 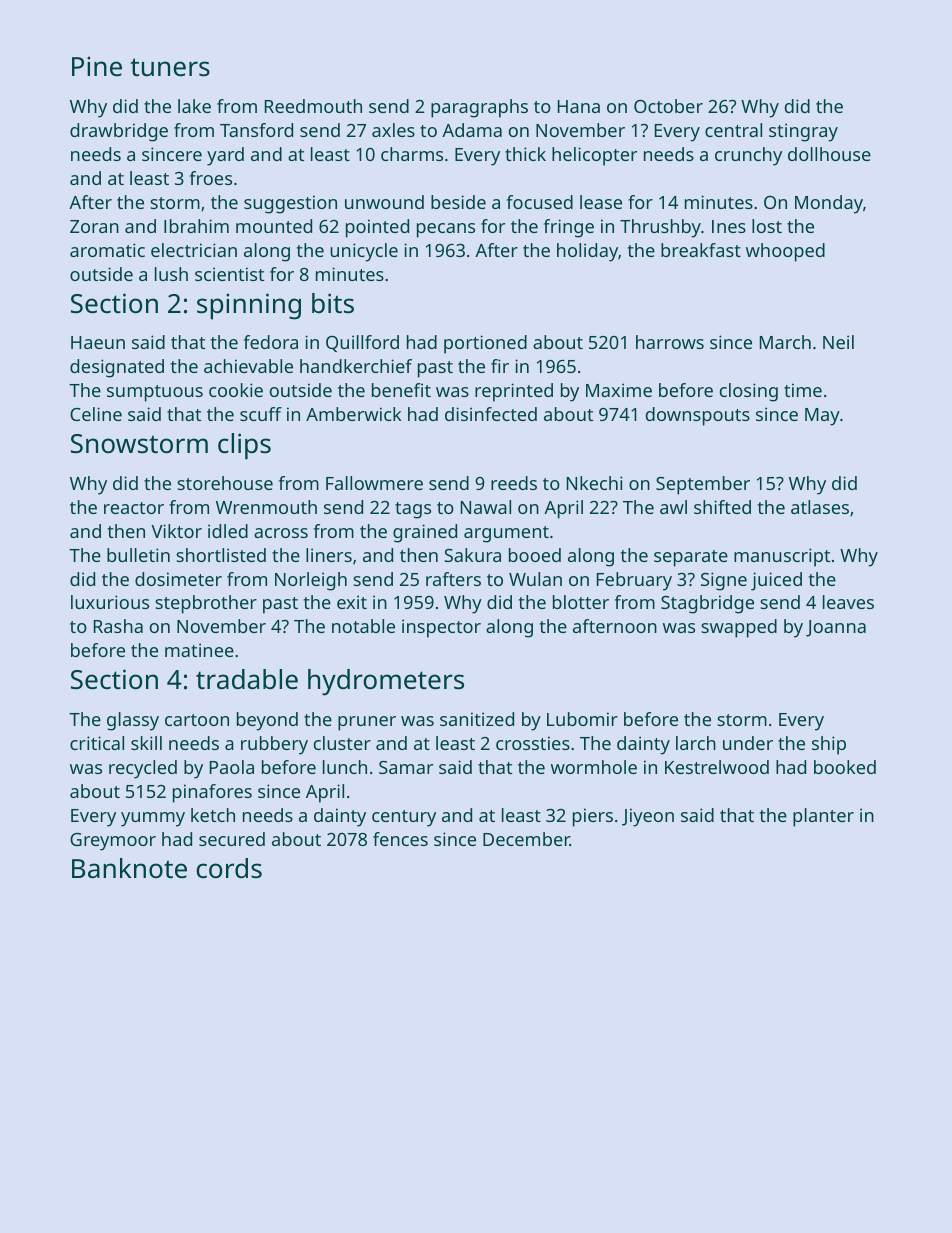 I want to click on tuners, so click(x=170, y=67).
